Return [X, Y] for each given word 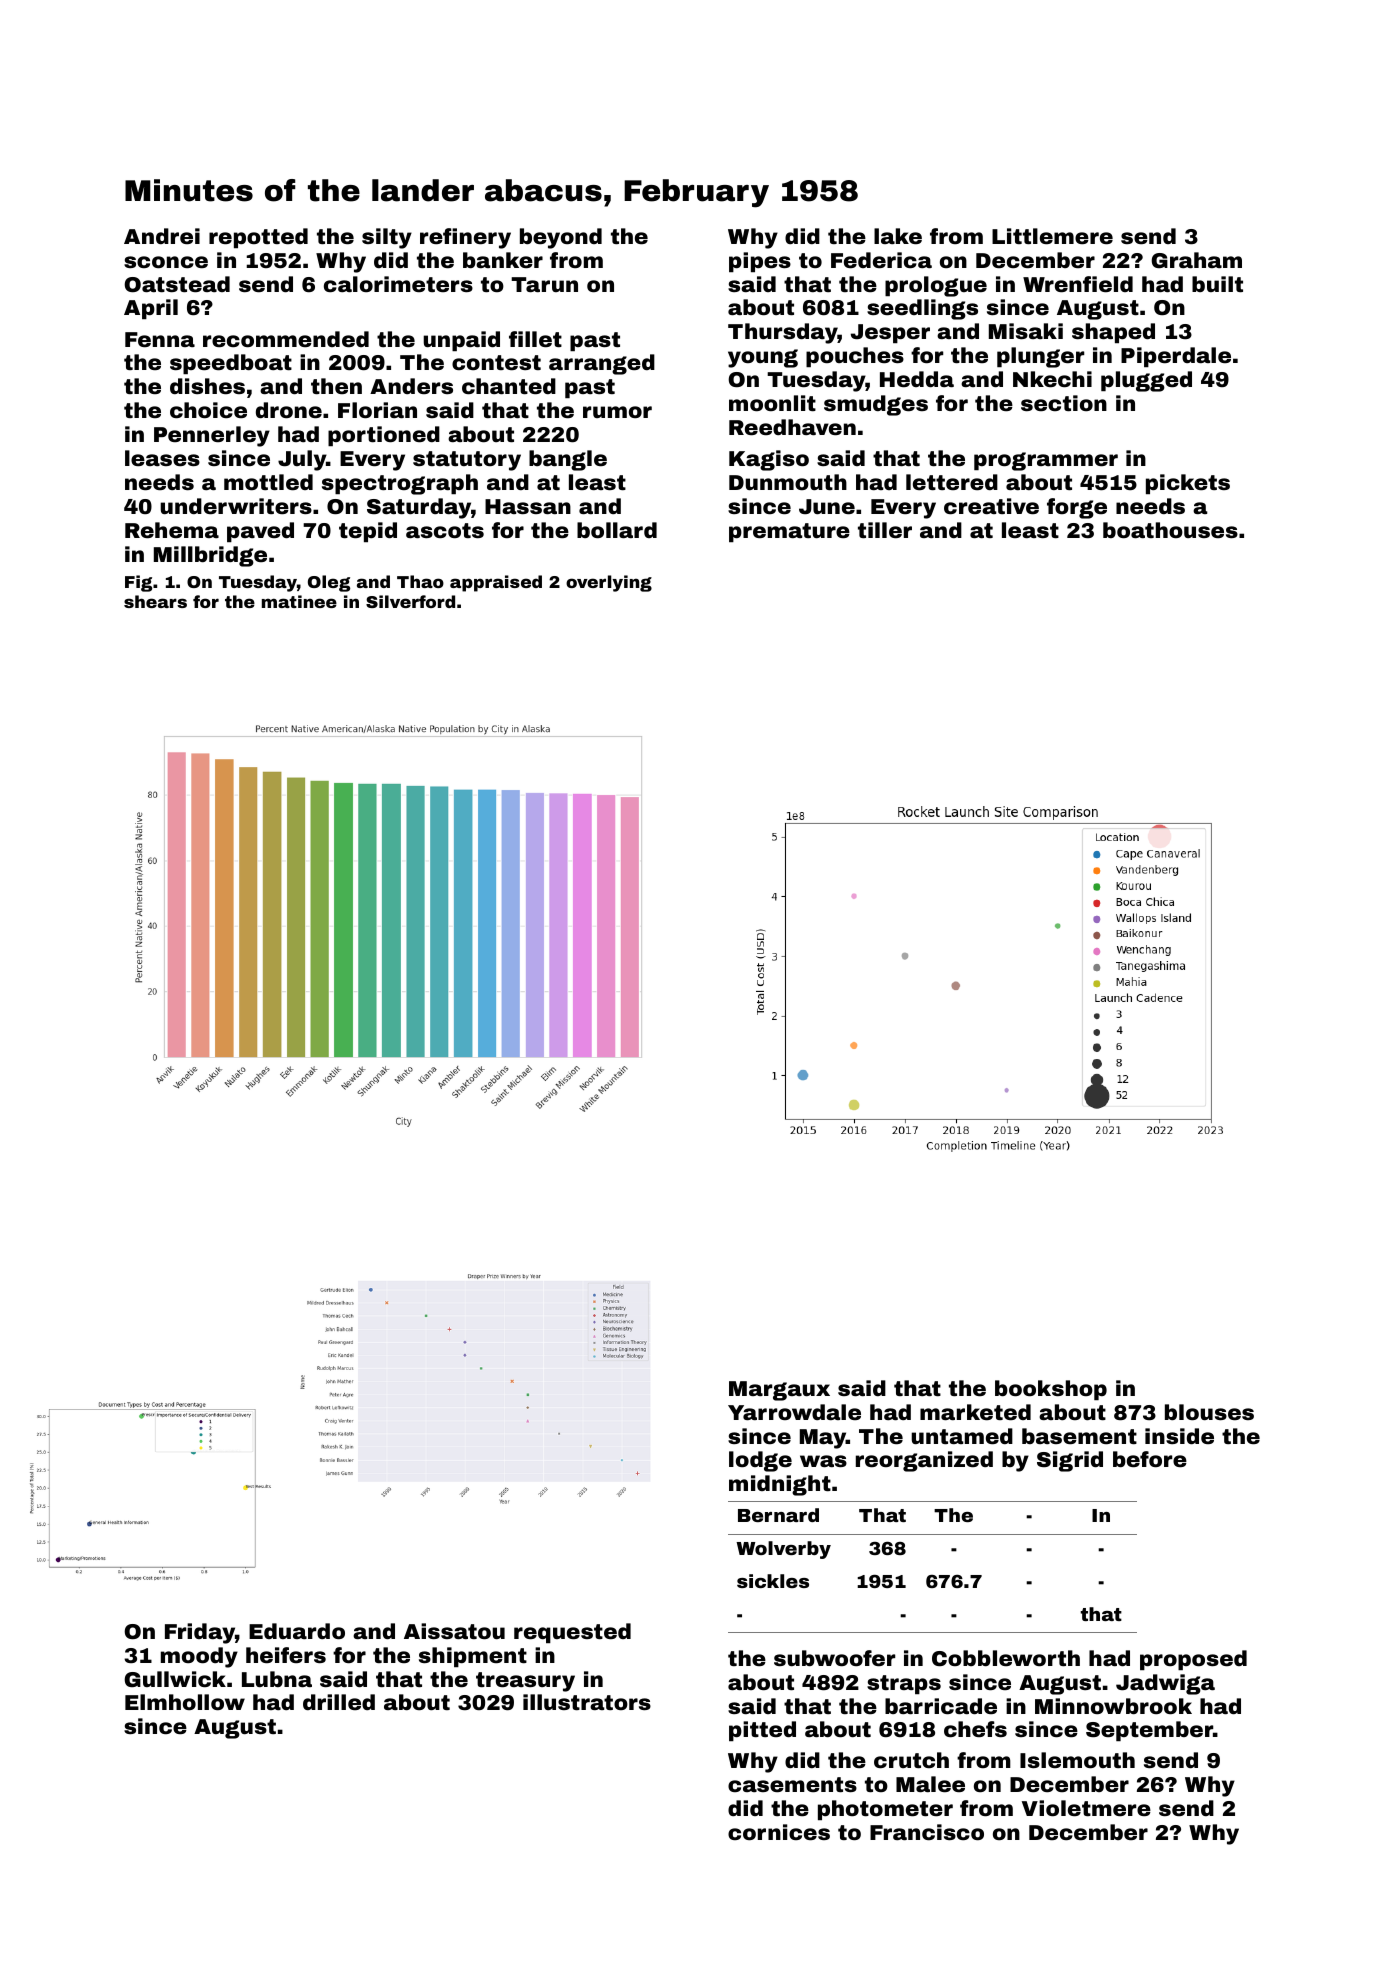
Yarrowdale [794, 1412]
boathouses [1170, 530]
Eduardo [297, 1631]
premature [789, 532]
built [1217, 284]
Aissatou [454, 1631]
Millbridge [210, 556]
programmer [1046, 461]
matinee [299, 601]
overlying [609, 583]
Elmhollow [185, 1702]
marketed [975, 1412]
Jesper [890, 333]
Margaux [779, 1391]
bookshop [1051, 1390]
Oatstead [177, 284]
